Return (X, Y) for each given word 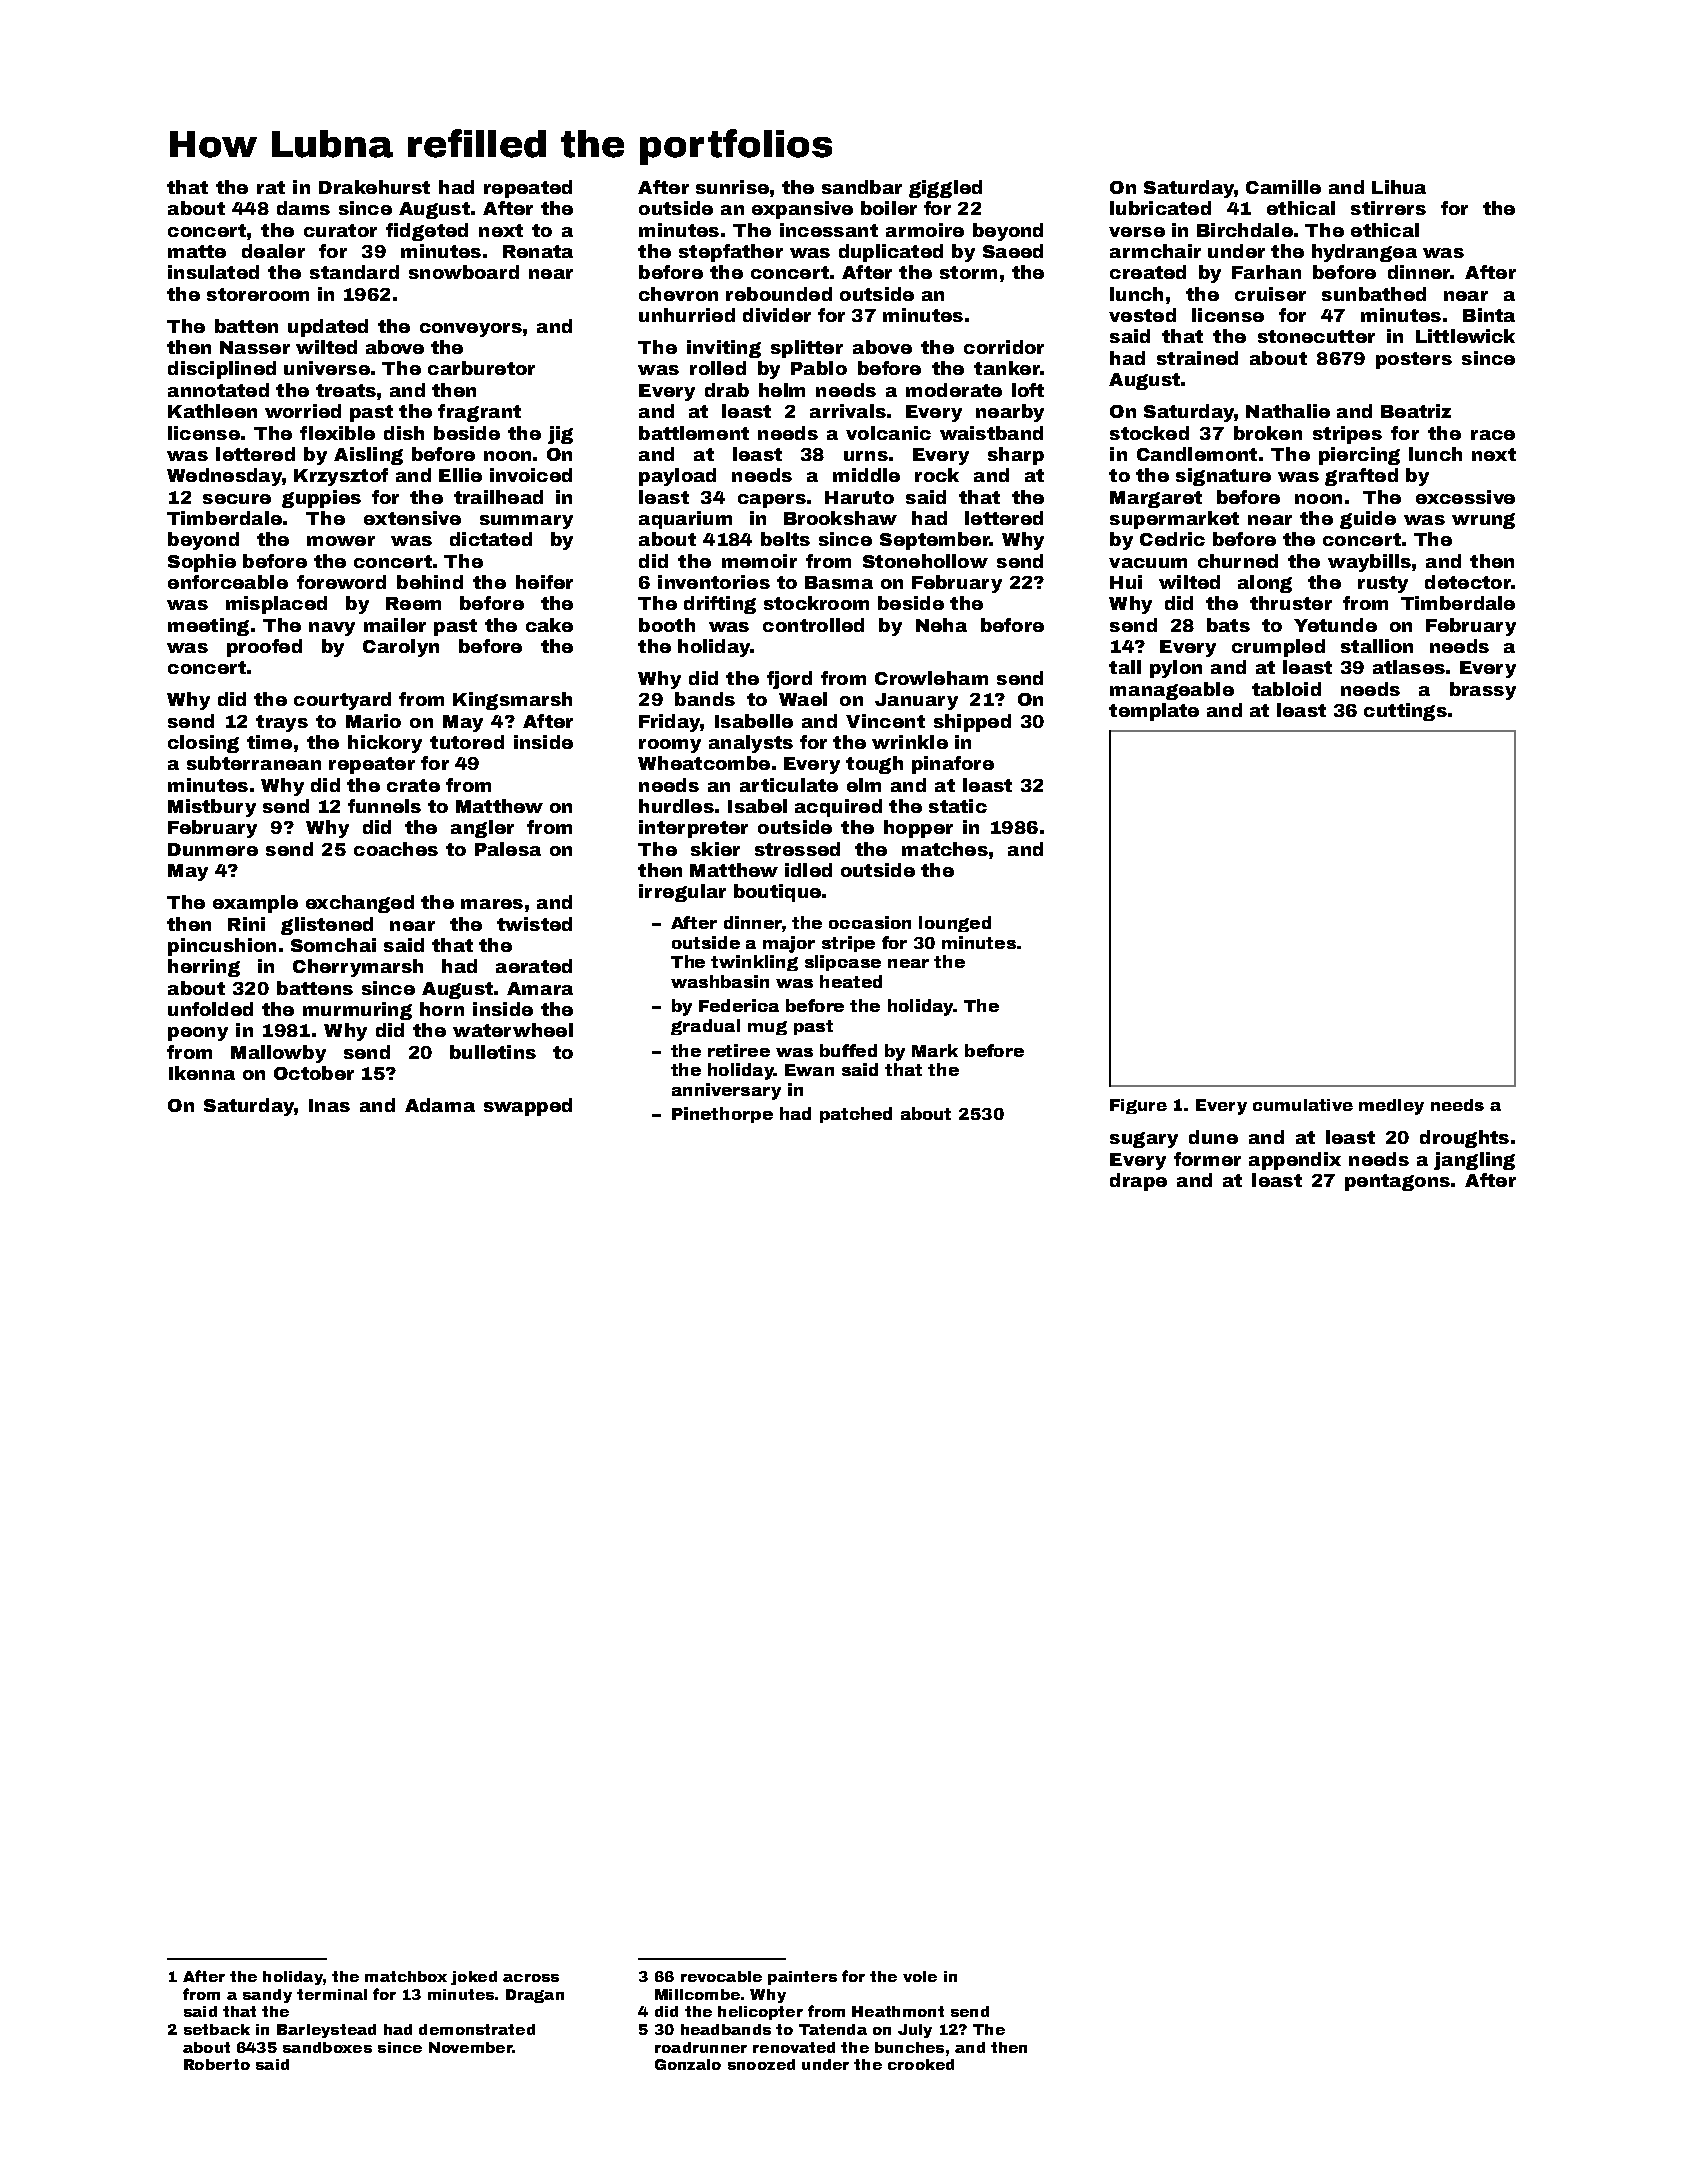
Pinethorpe (722, 1115)
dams (303, 208)
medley (1391, 1107)
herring (204, 968)
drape (1138, 1182)
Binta (1489, 315)
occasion (870, 922)
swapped (528, 1107)
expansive (802, 210)
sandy (267, 1996)
